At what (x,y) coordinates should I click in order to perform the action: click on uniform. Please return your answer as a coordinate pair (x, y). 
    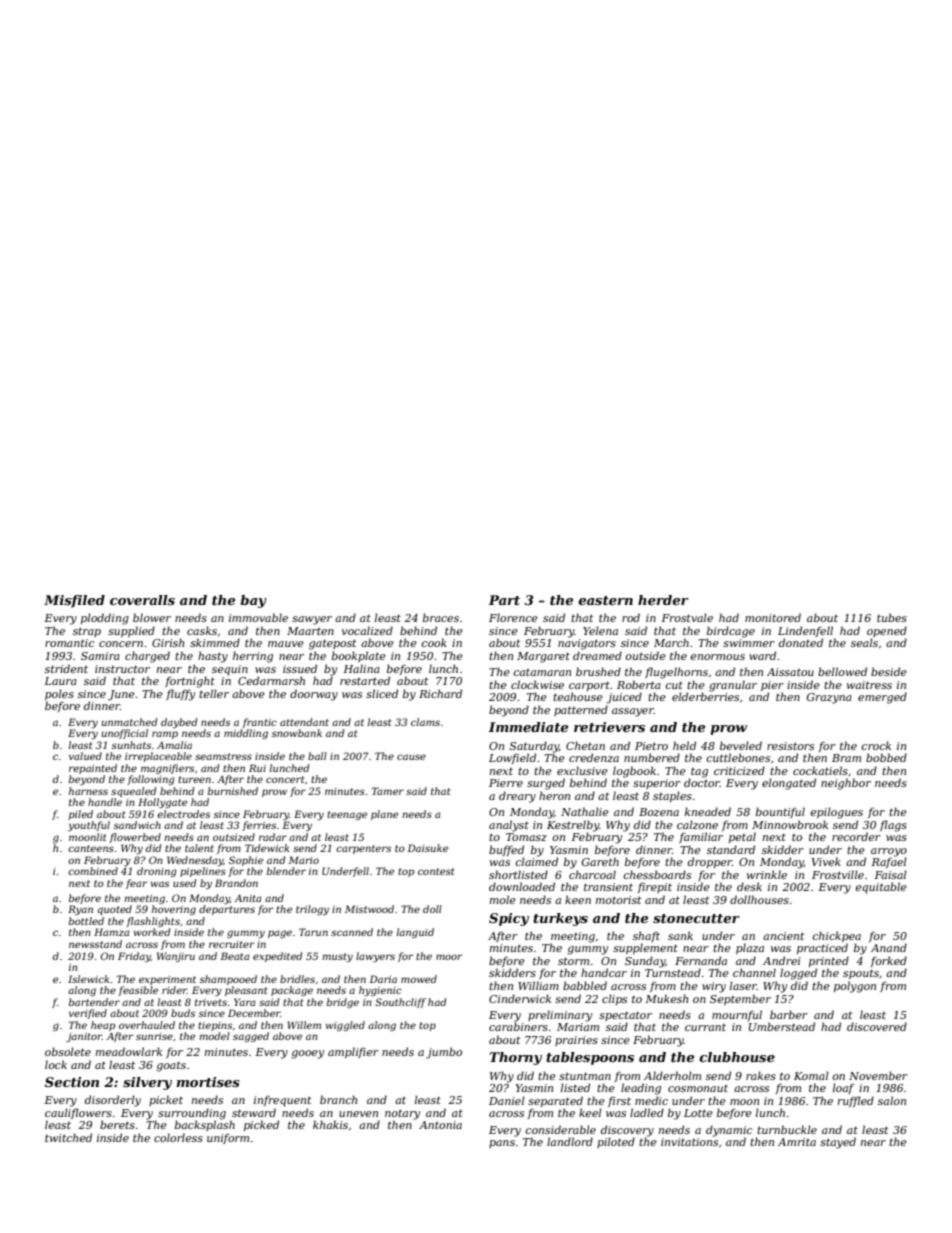
    Looking at the image, I should click on (228, 1139).
